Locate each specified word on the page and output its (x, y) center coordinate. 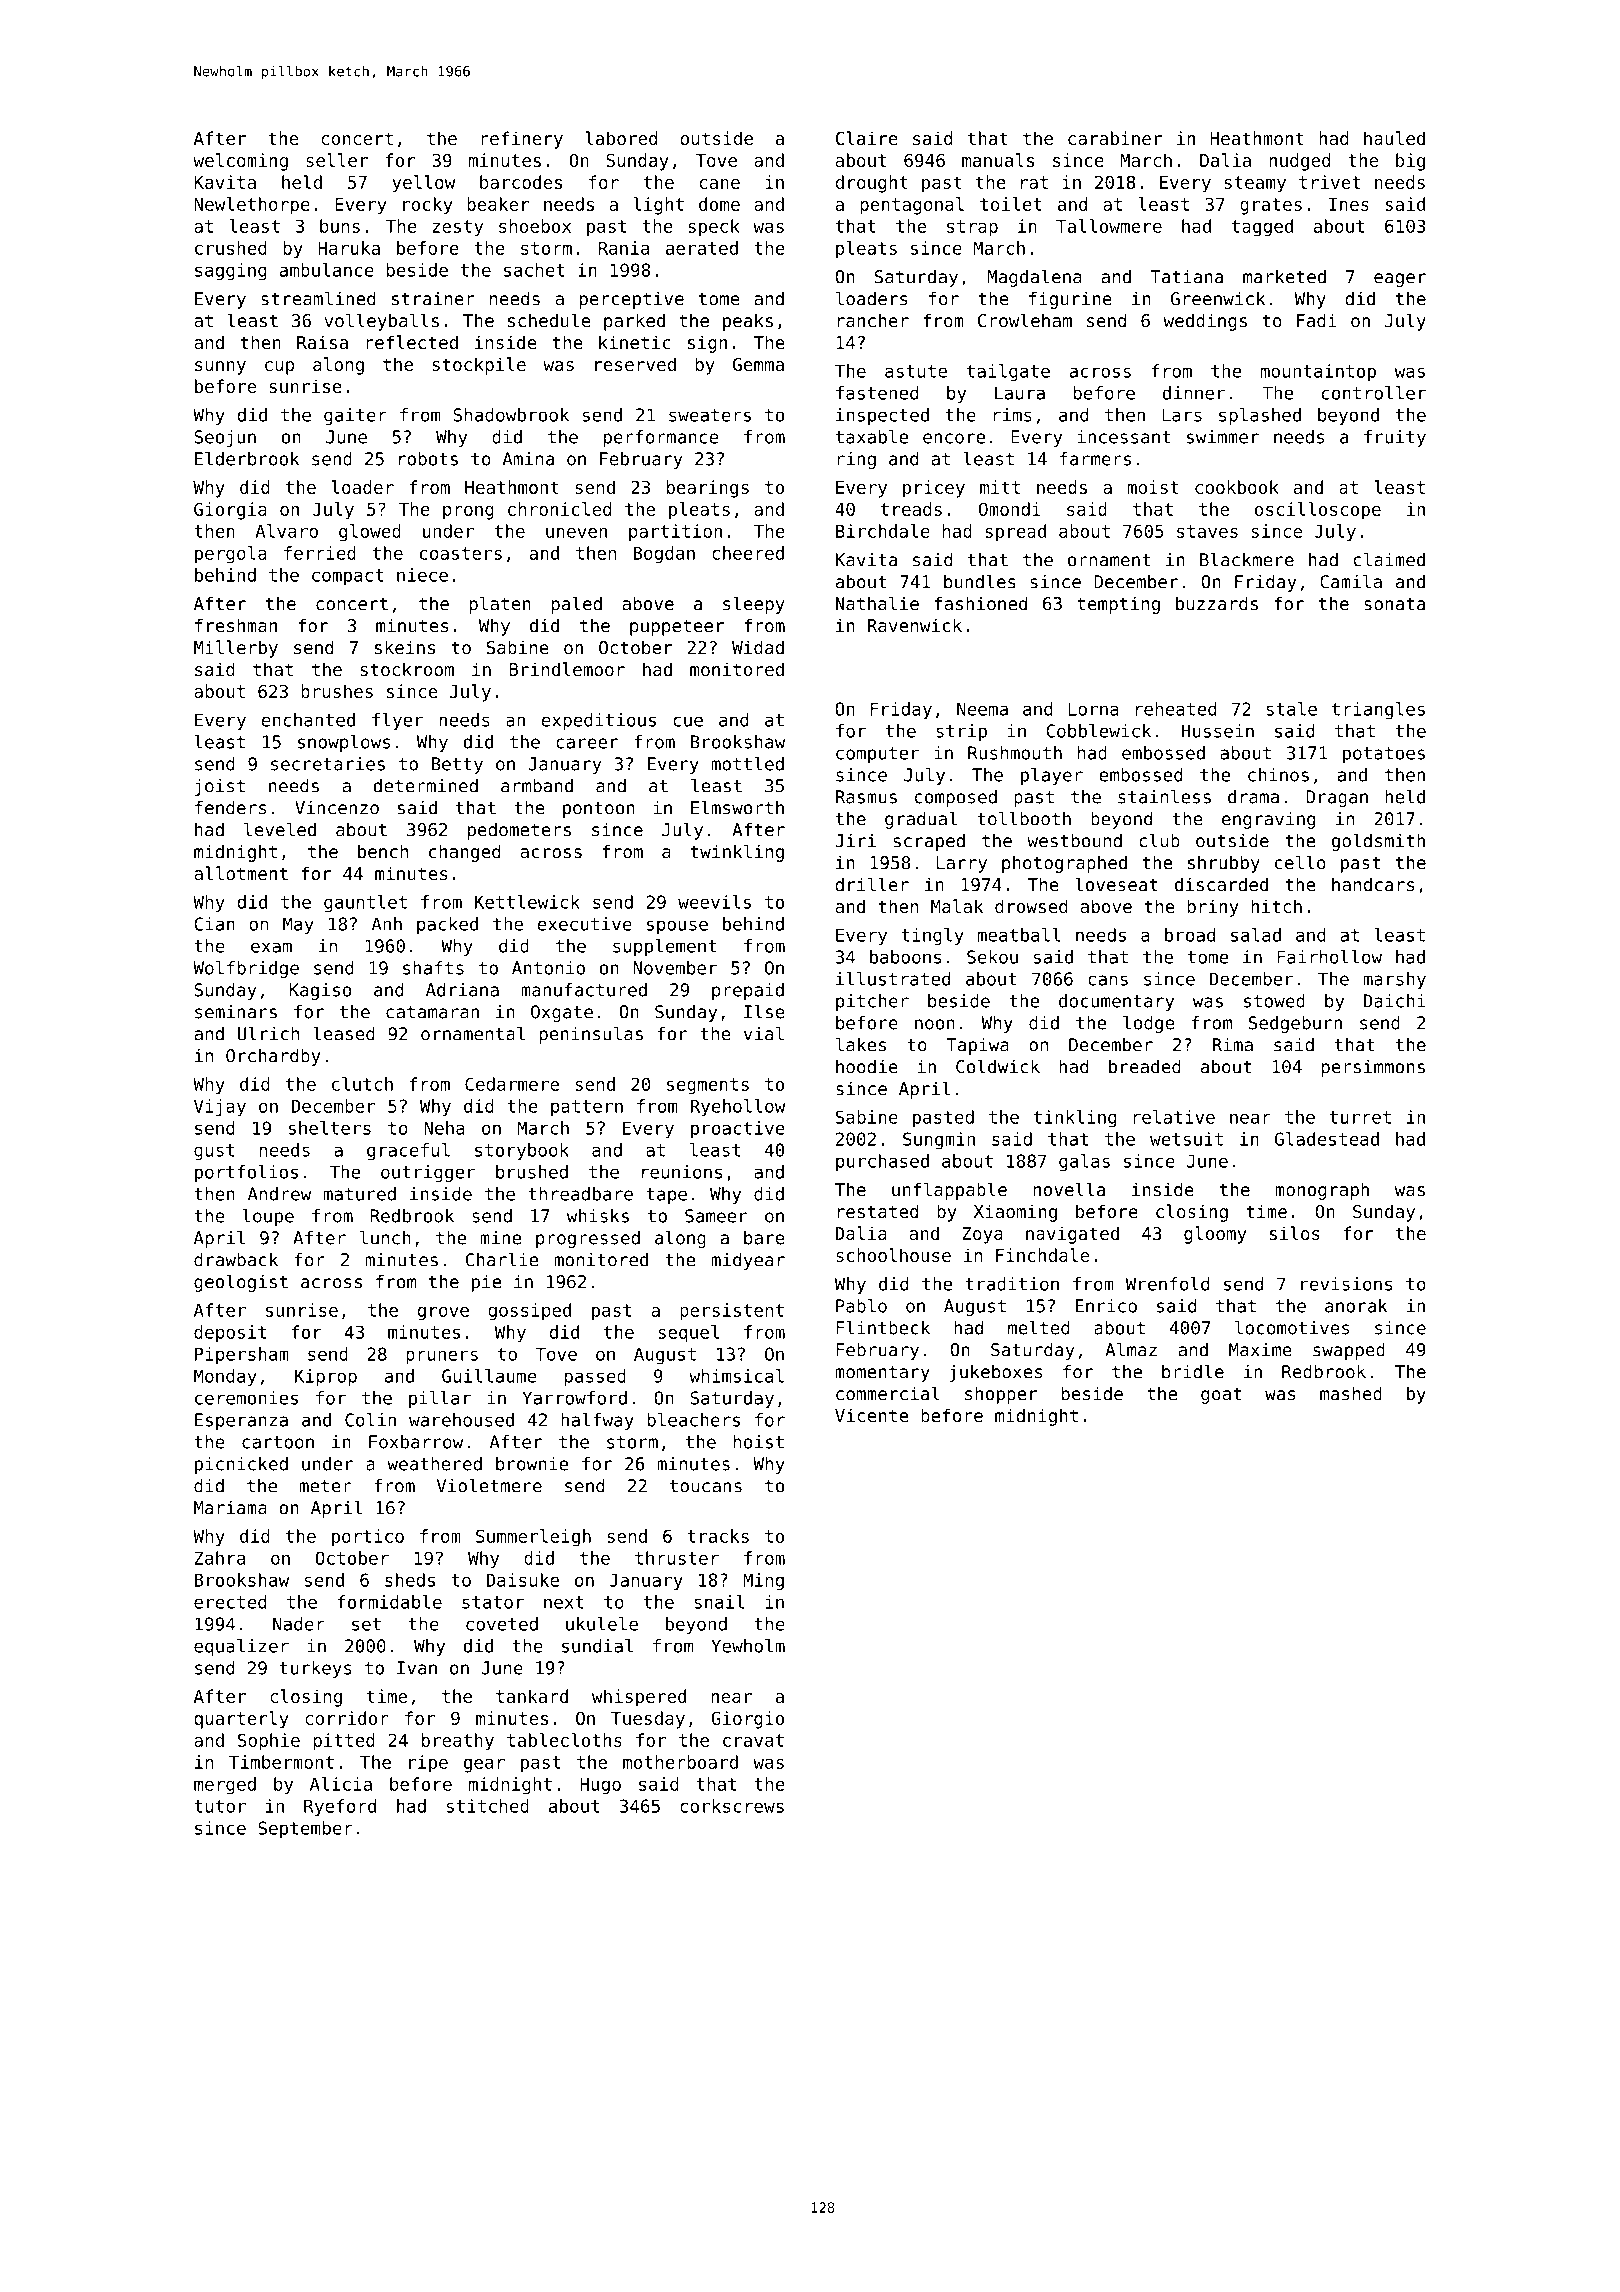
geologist (241, 1283)
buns (340, 226)
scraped (929, 842)
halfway (597, 1421)
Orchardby (273, 1057)
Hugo (600, 1786)
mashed (1351, 1393)
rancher (873, 320)
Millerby (236, 649)
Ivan (417, 1668)
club (1159, 840)
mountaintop (1318, 372)
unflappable (949, 1191)
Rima (1233, 1045)
